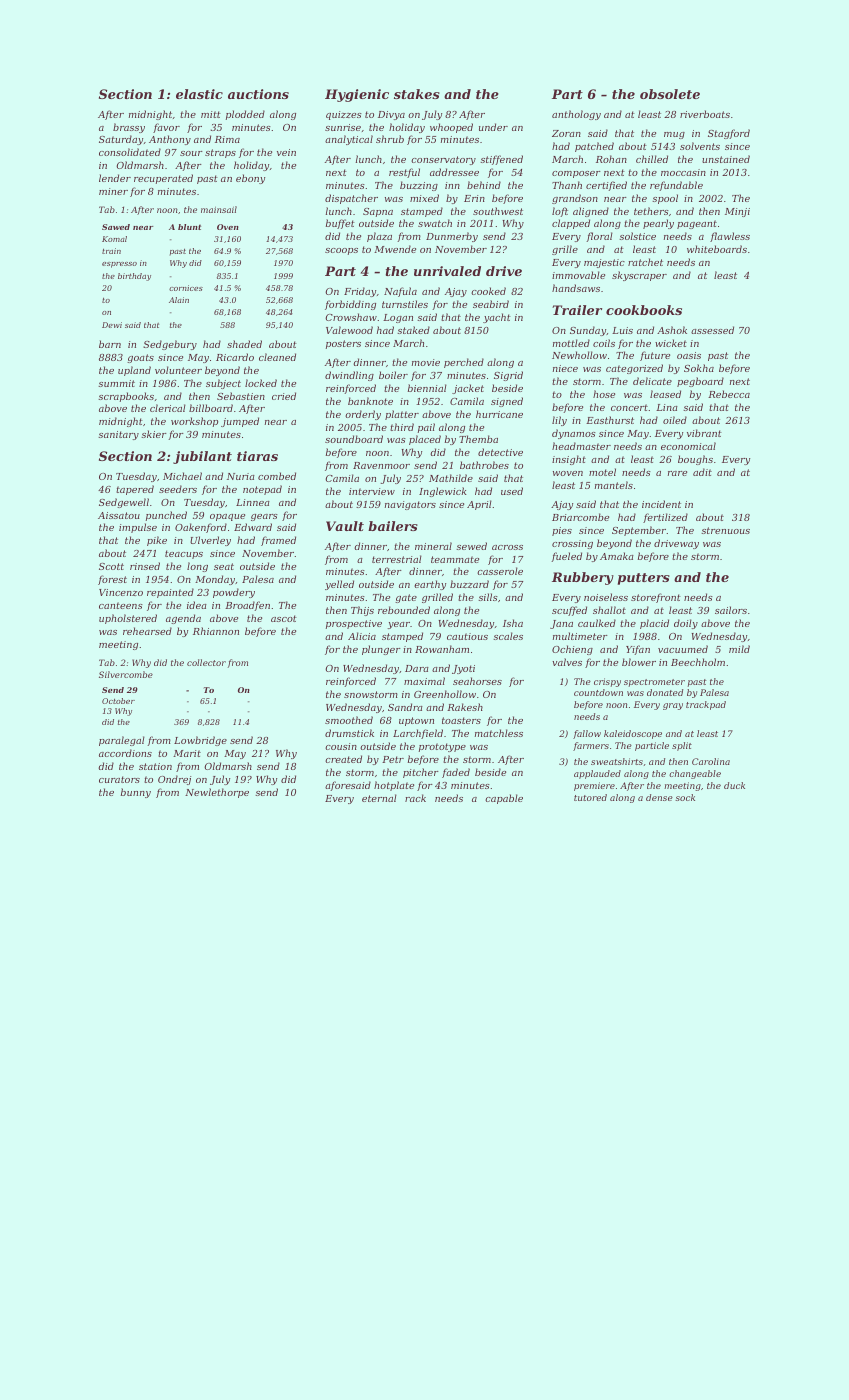  Describe the element at coordinates (250, 179) in the screenshot. I see `ebony` at that location.
